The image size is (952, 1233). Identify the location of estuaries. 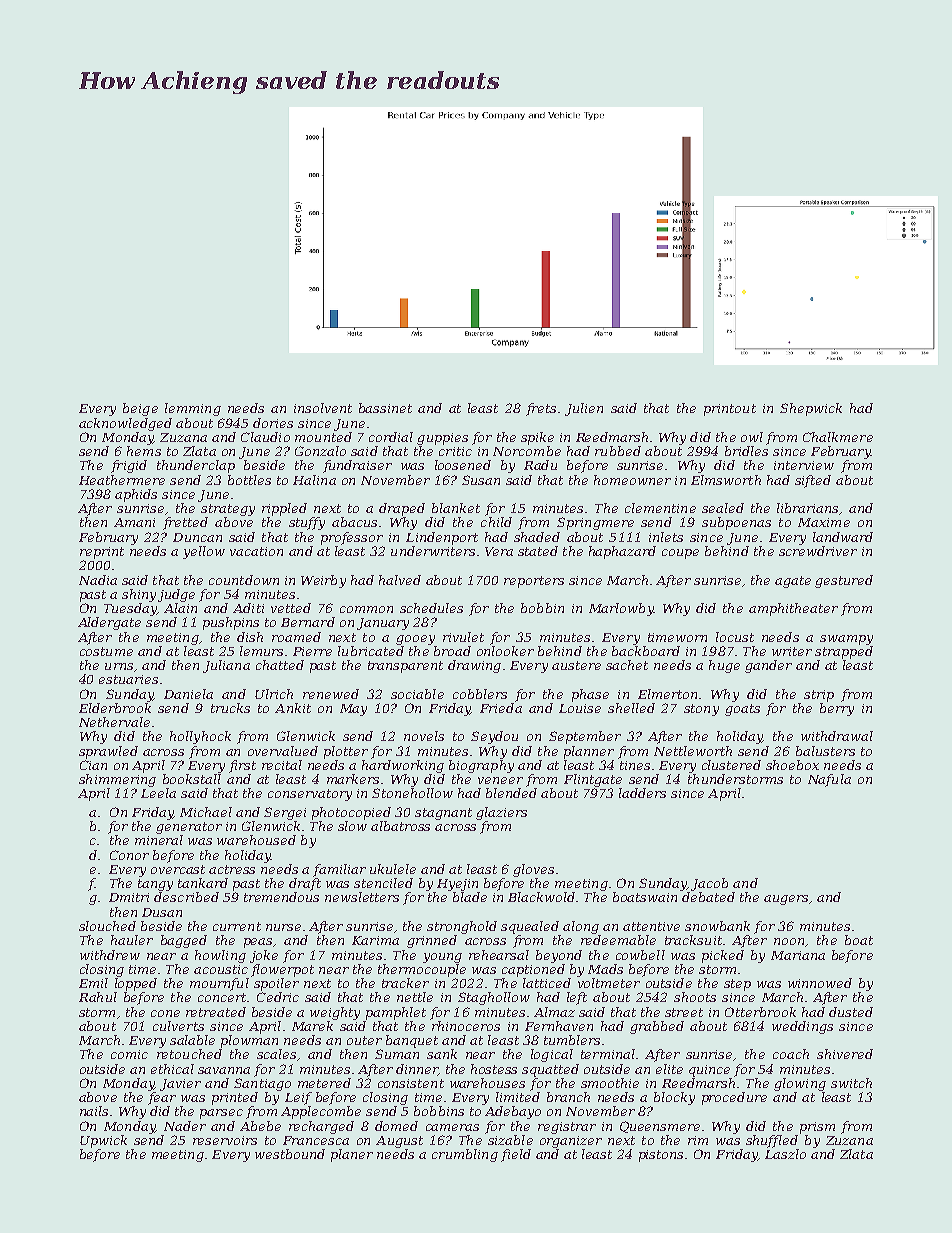
(128, 679).
